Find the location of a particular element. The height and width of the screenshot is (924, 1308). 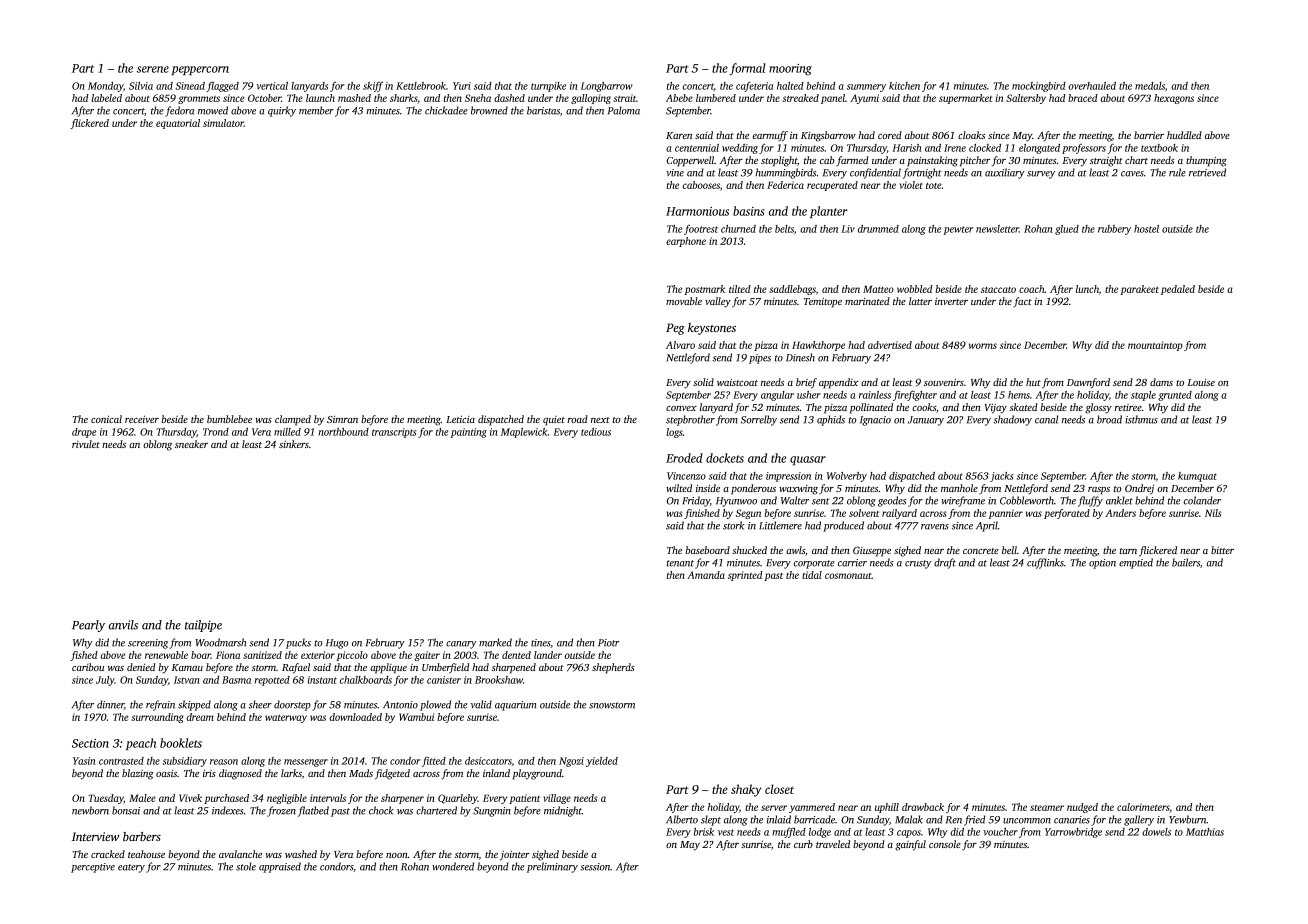

mockingbird is located at coordinates (1039, 87).
